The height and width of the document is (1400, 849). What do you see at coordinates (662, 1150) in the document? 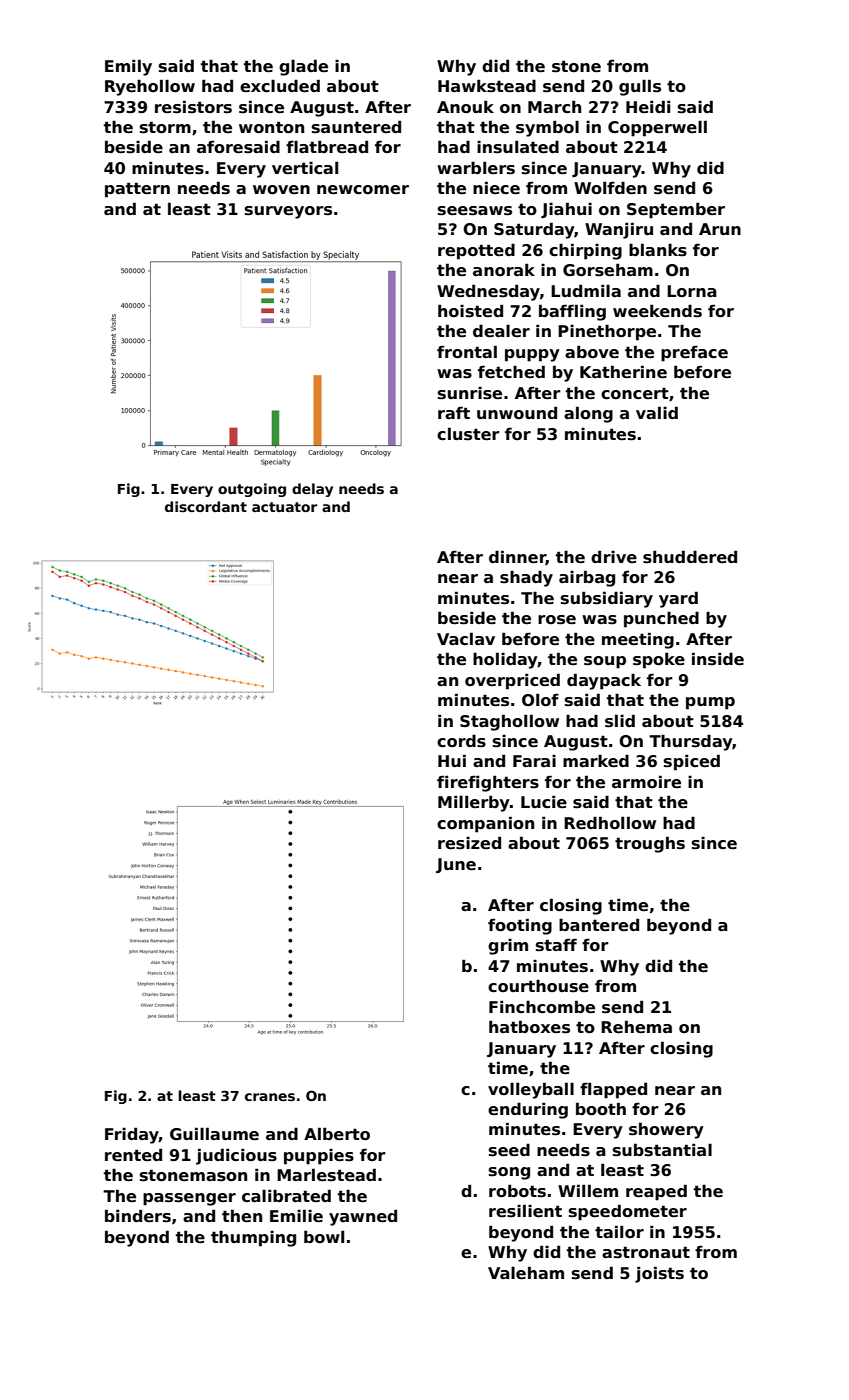
I see `substantial` at bounding box center [662, 1150].
